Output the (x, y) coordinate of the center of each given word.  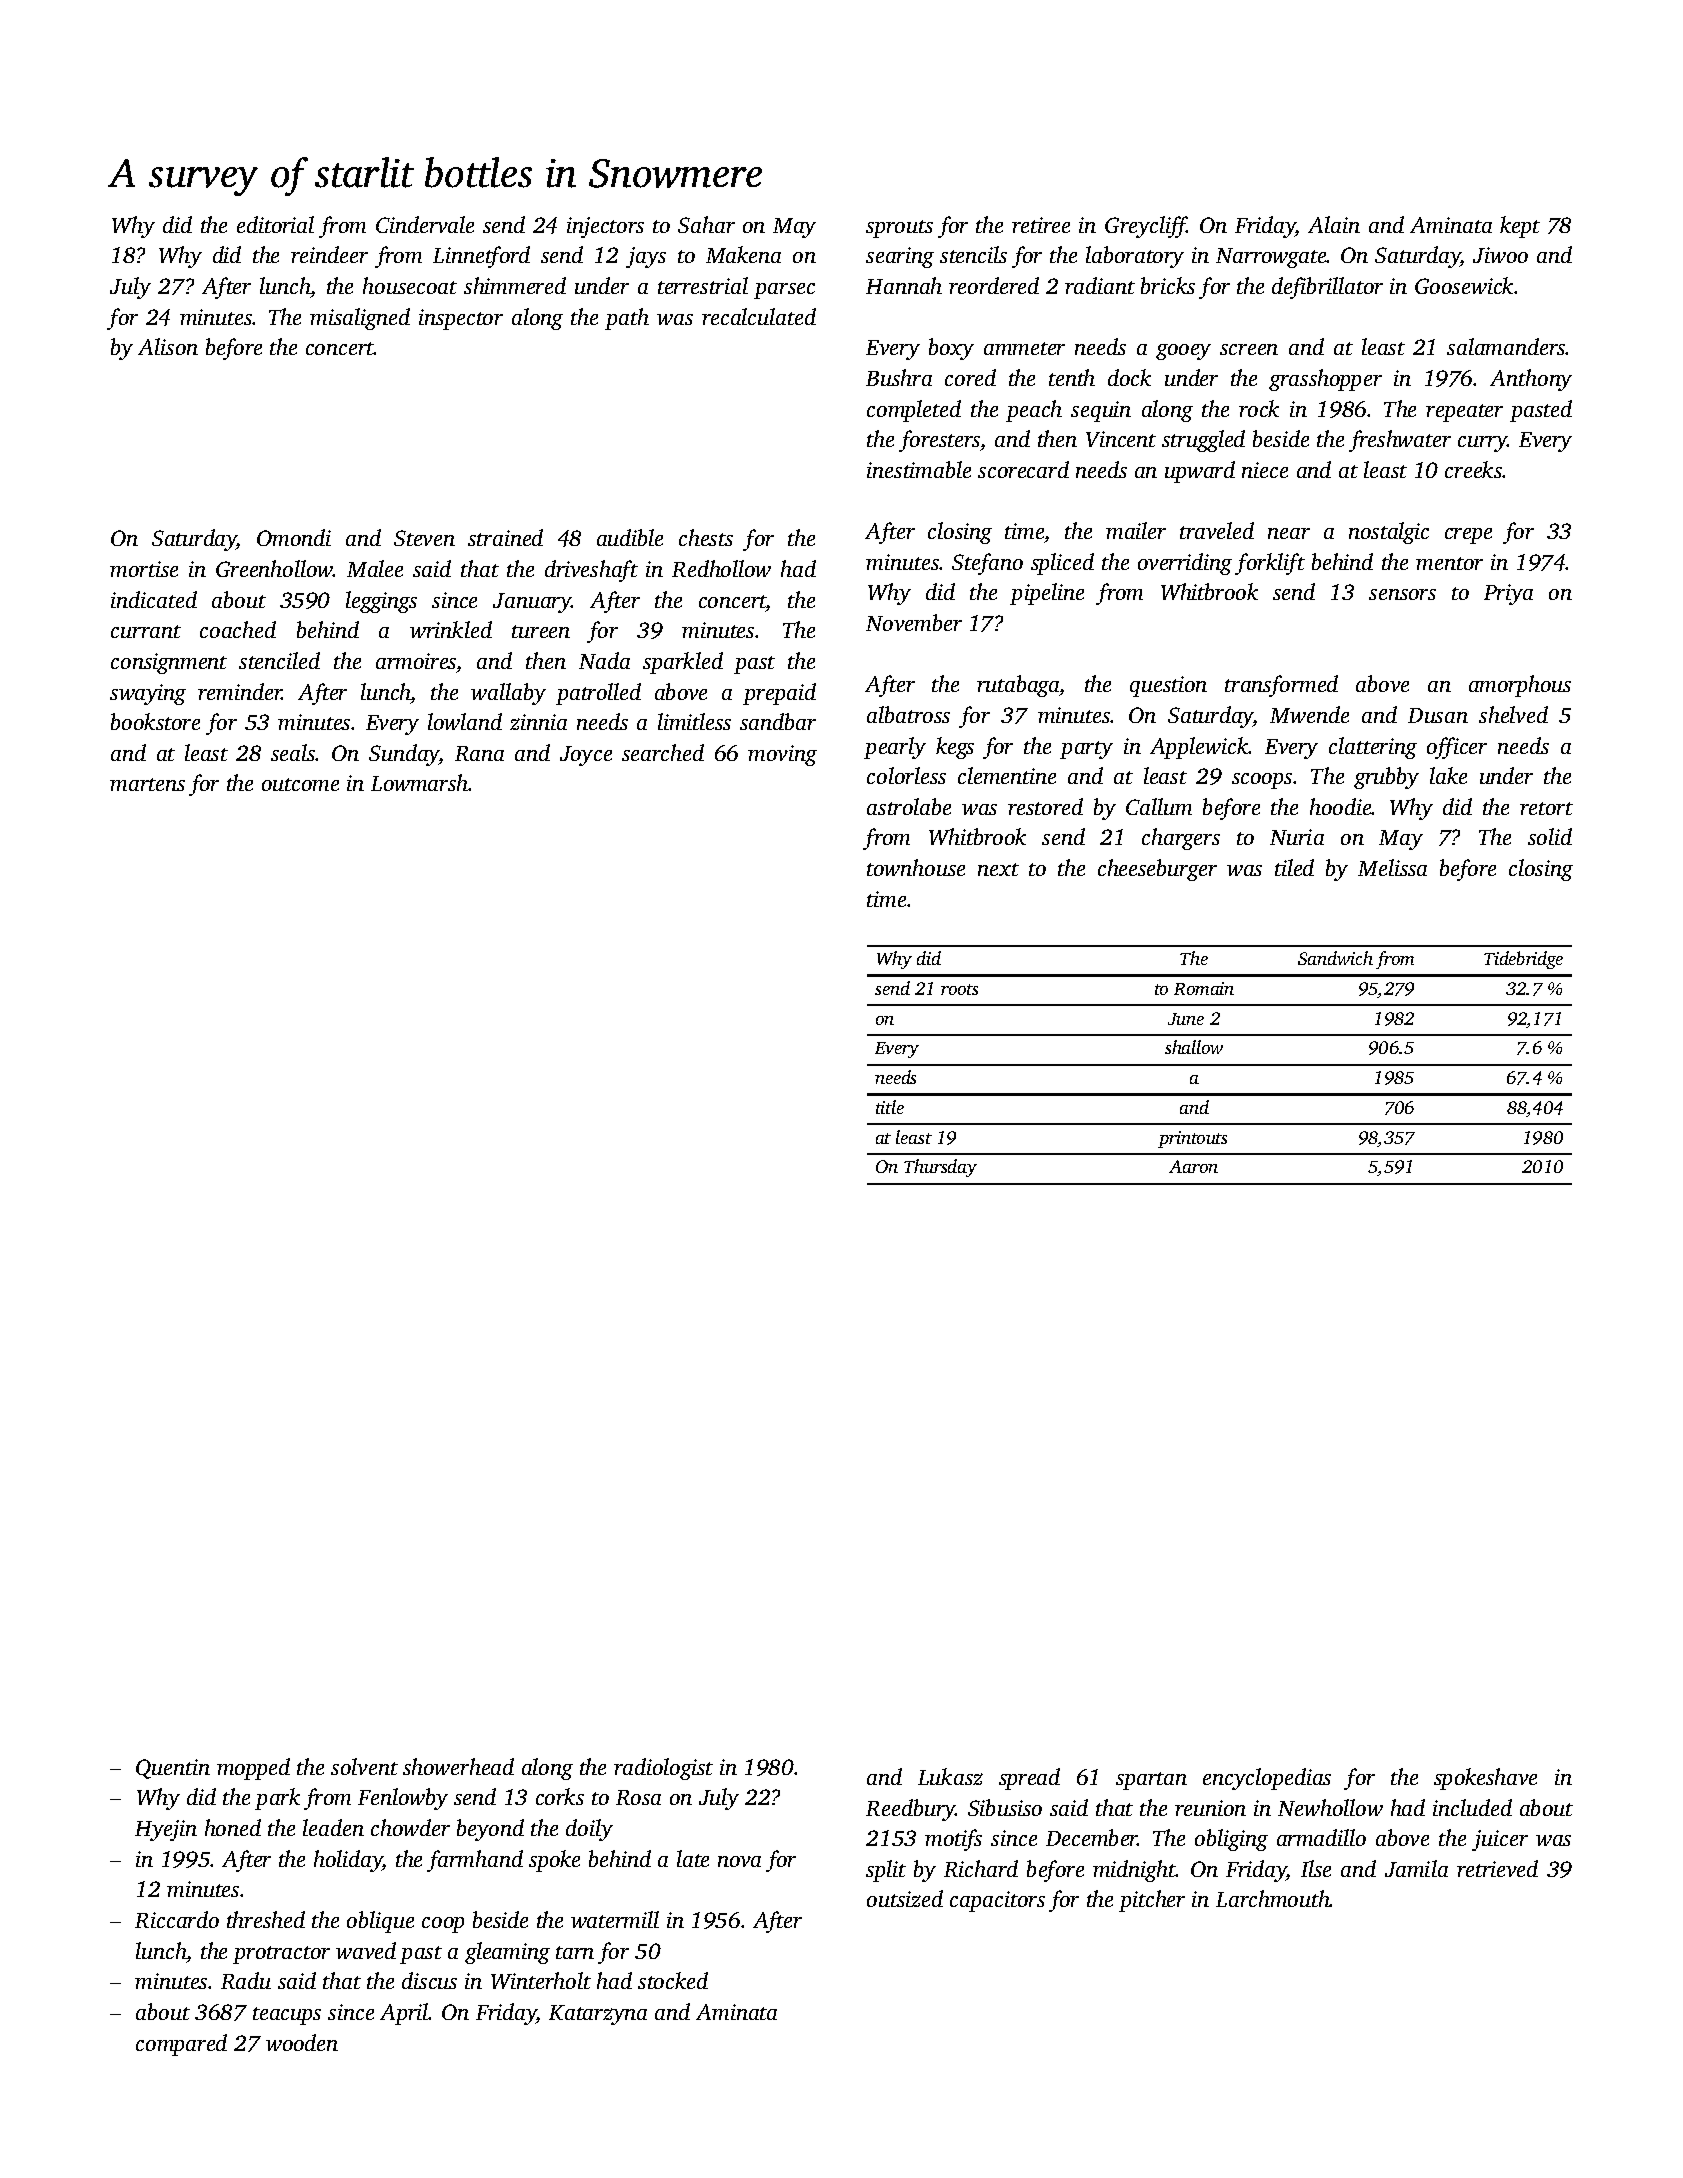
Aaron (1193, 1166)
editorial (275, 224)
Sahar (706, 224)
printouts (1192, 1139)
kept (1520, 227)
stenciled (279, 660)
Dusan (1438, 715)
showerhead (458, 1766)
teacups (287, 2016)
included (1472, 1807)
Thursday (940, 1168)
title (890, 1107)
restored (1045, 806)
